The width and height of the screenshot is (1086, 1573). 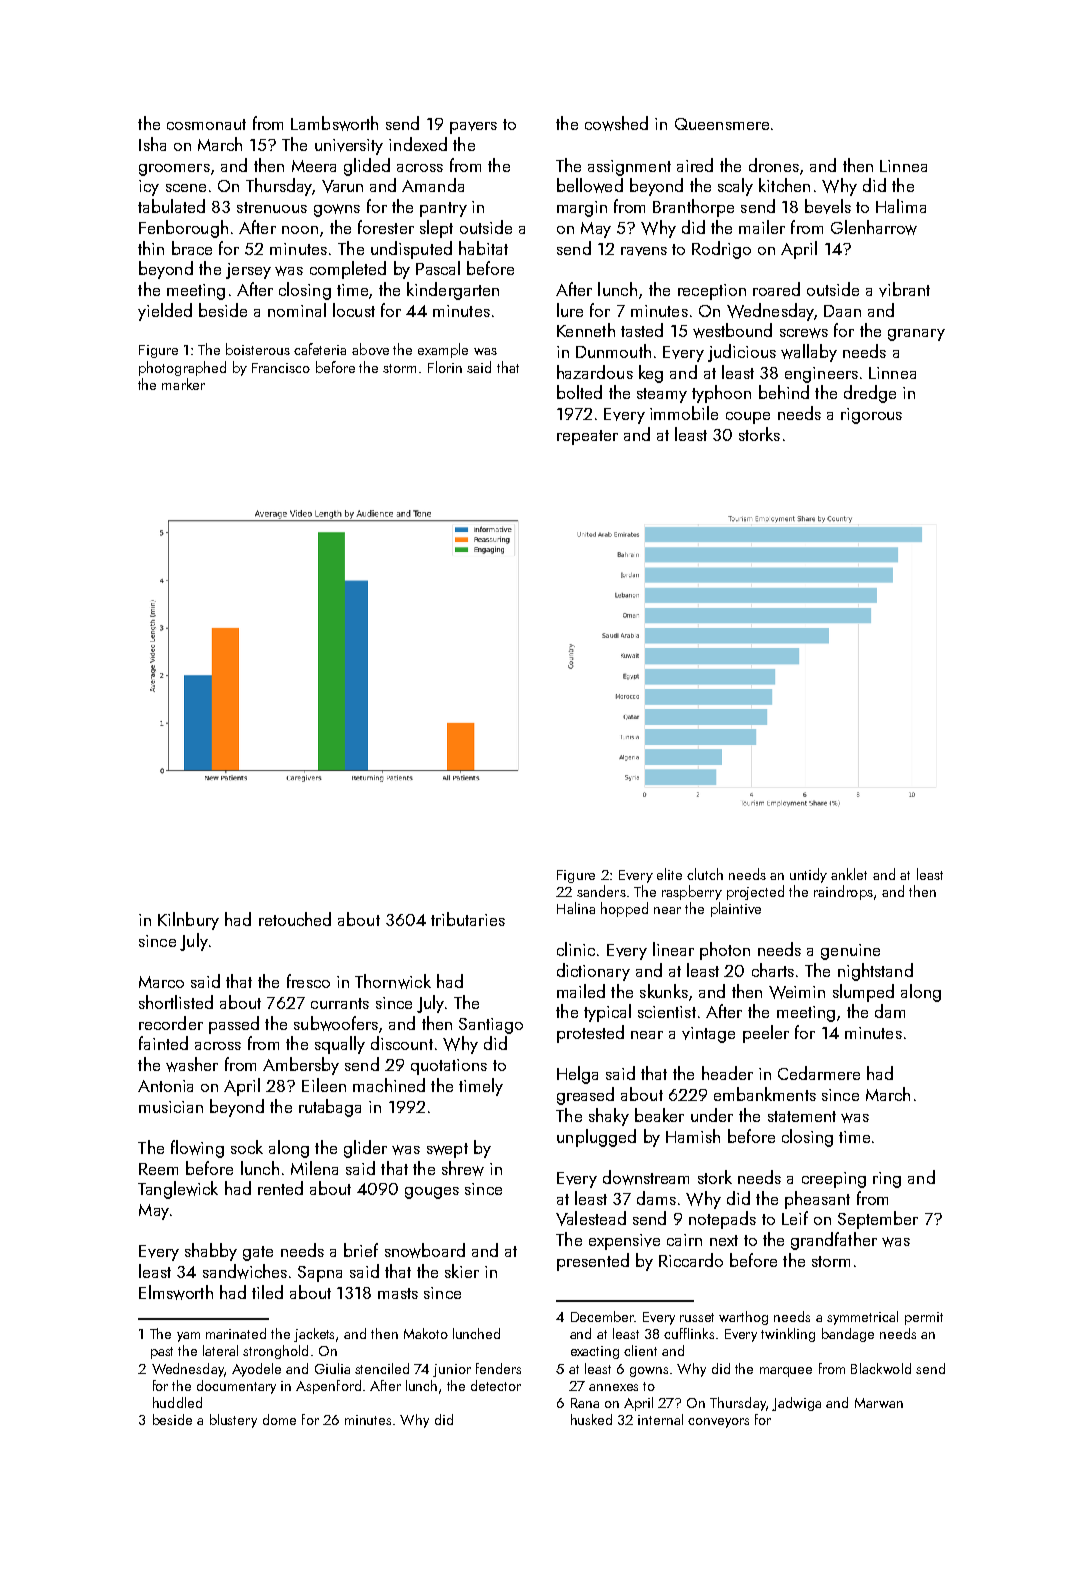 What do you see at coordinates (774, 165) in the screenshot?
I see `drones` at bounding box center [774, 165].
